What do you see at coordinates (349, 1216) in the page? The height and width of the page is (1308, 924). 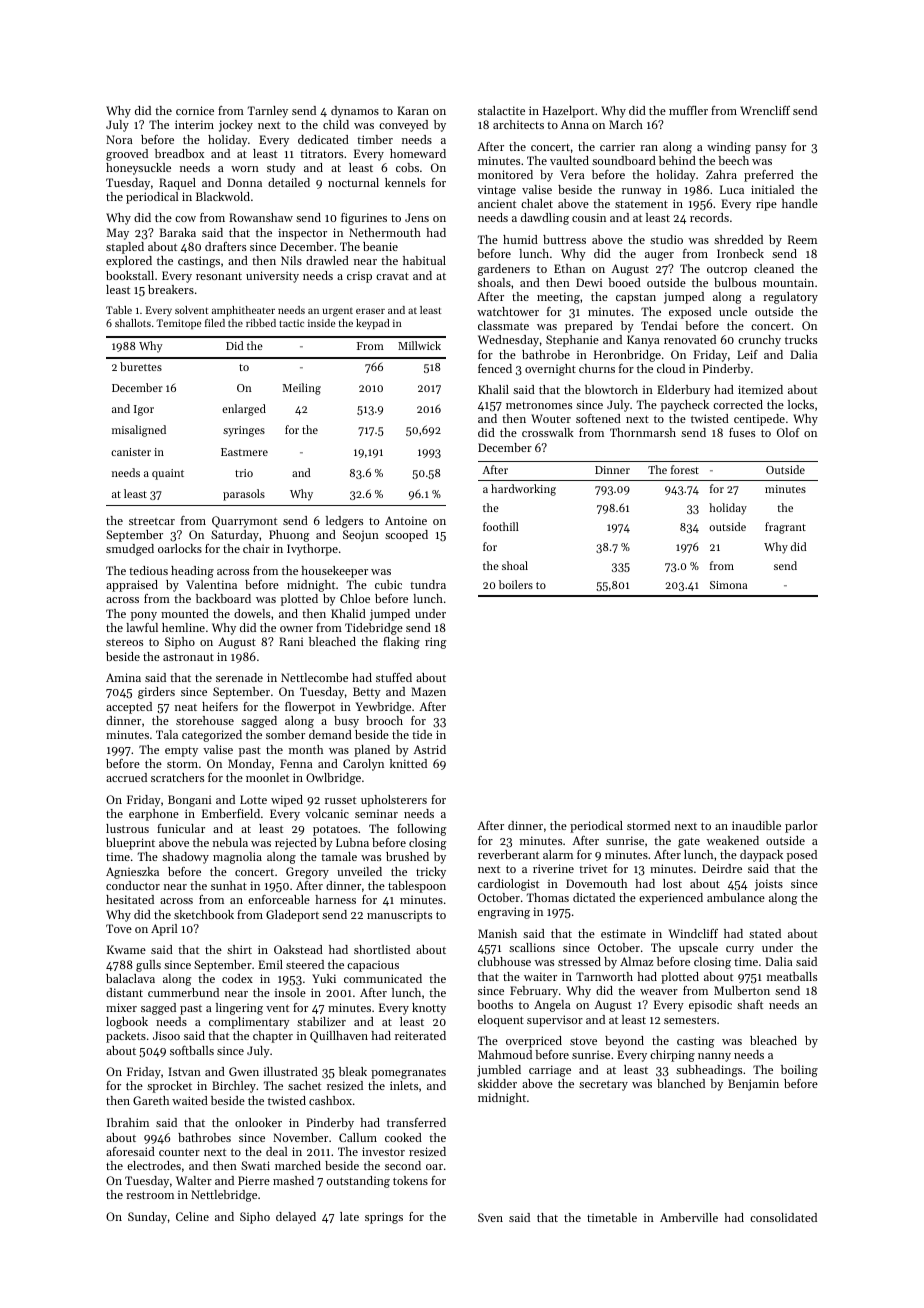 I see `late` at bounding box center [349, 1216].
